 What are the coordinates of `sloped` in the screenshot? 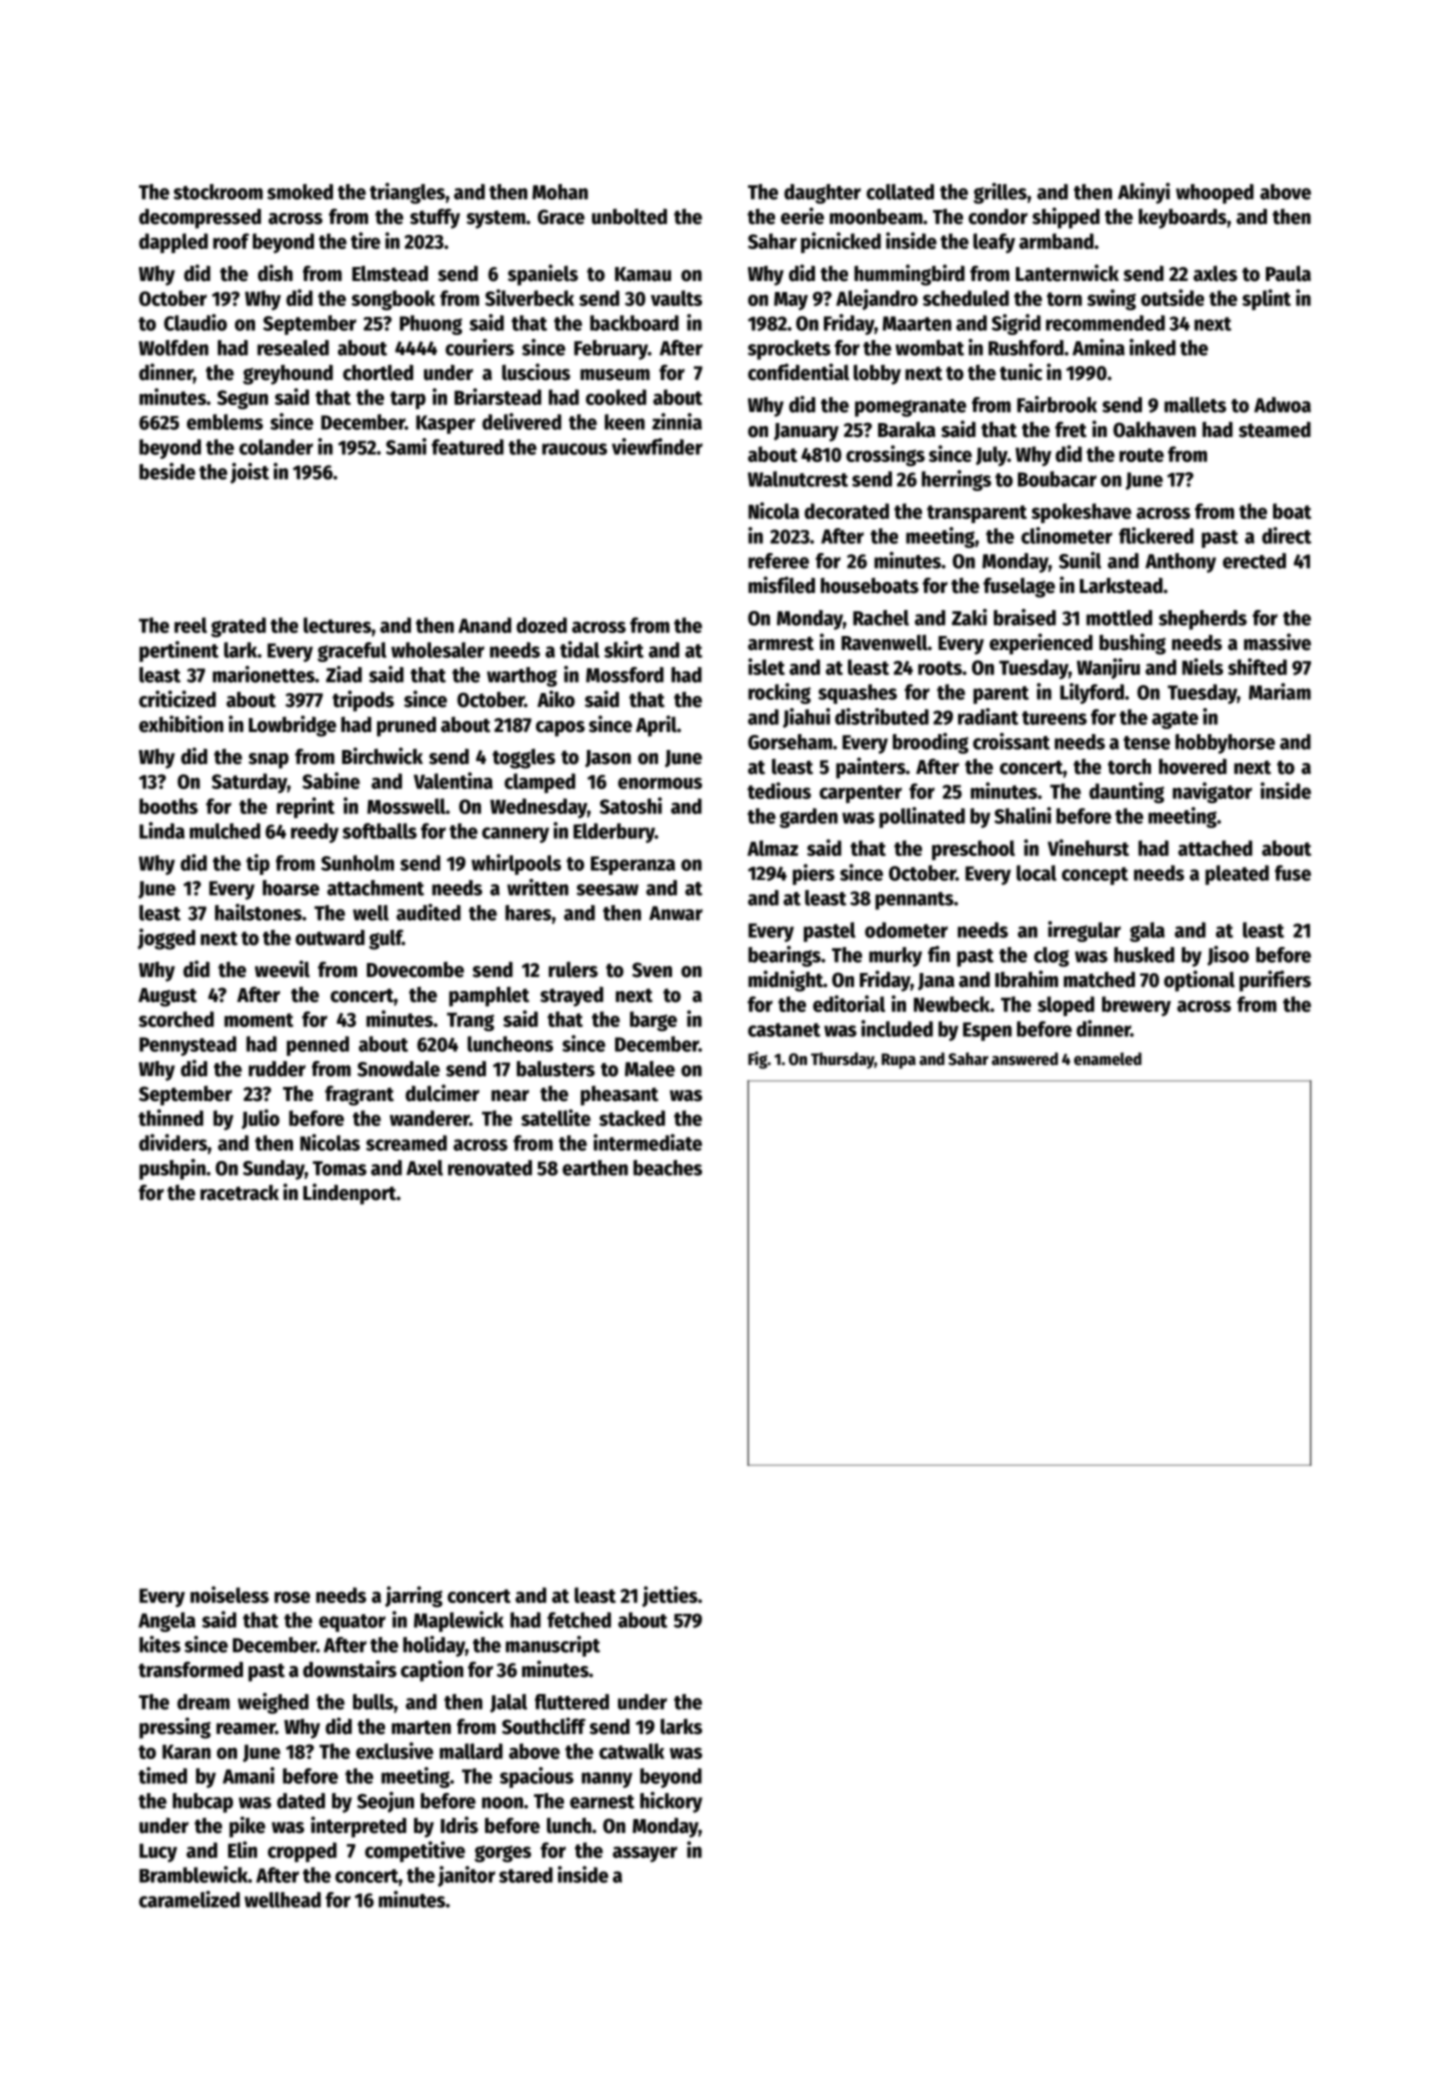 It's located at (1066, 1006).
